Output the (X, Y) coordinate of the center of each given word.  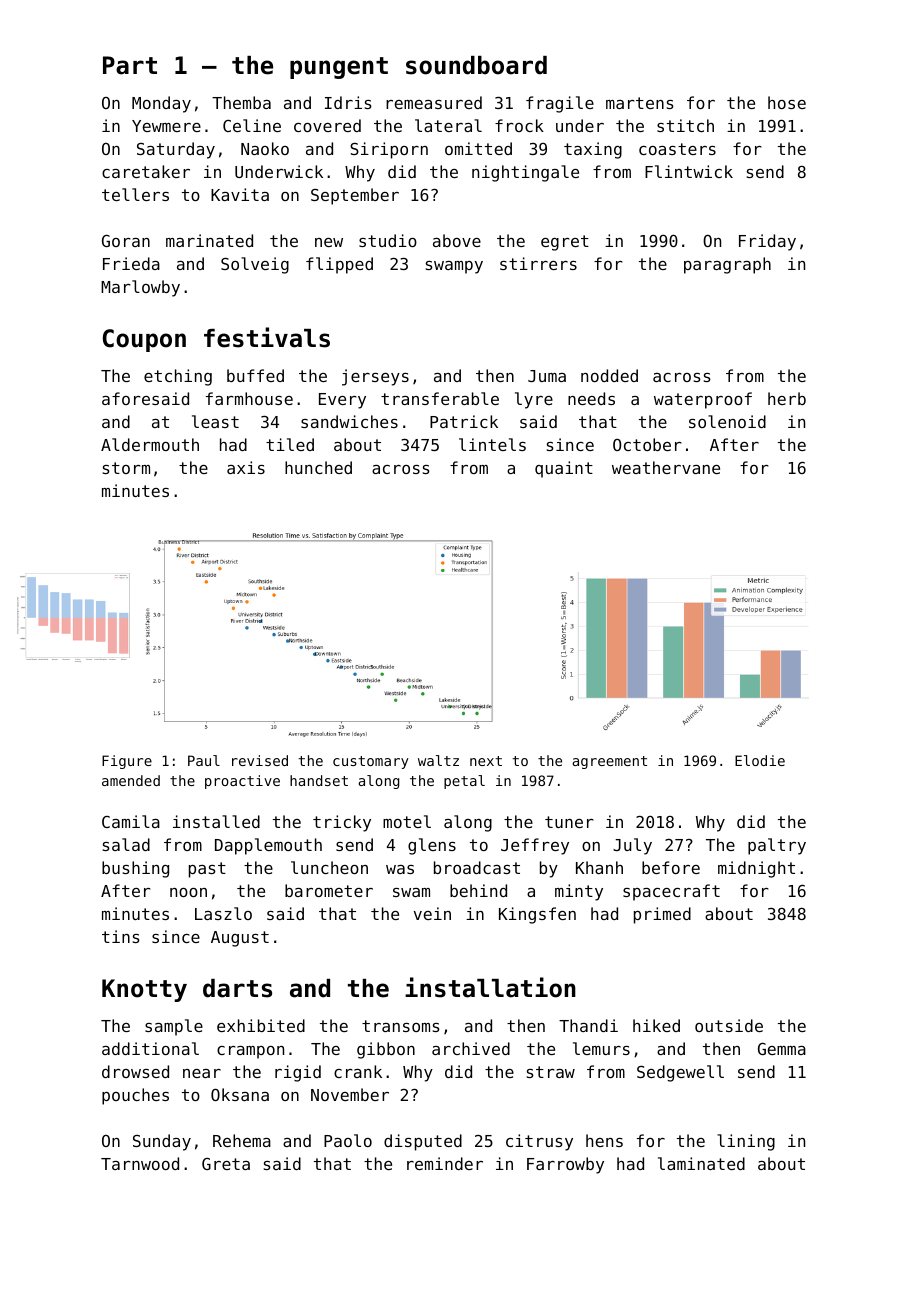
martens (640, 103)
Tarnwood (140, 1163)
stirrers (538, 263)
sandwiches (349, 421)
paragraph (727, 265)
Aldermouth (150, 444)
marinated (209, 240)
